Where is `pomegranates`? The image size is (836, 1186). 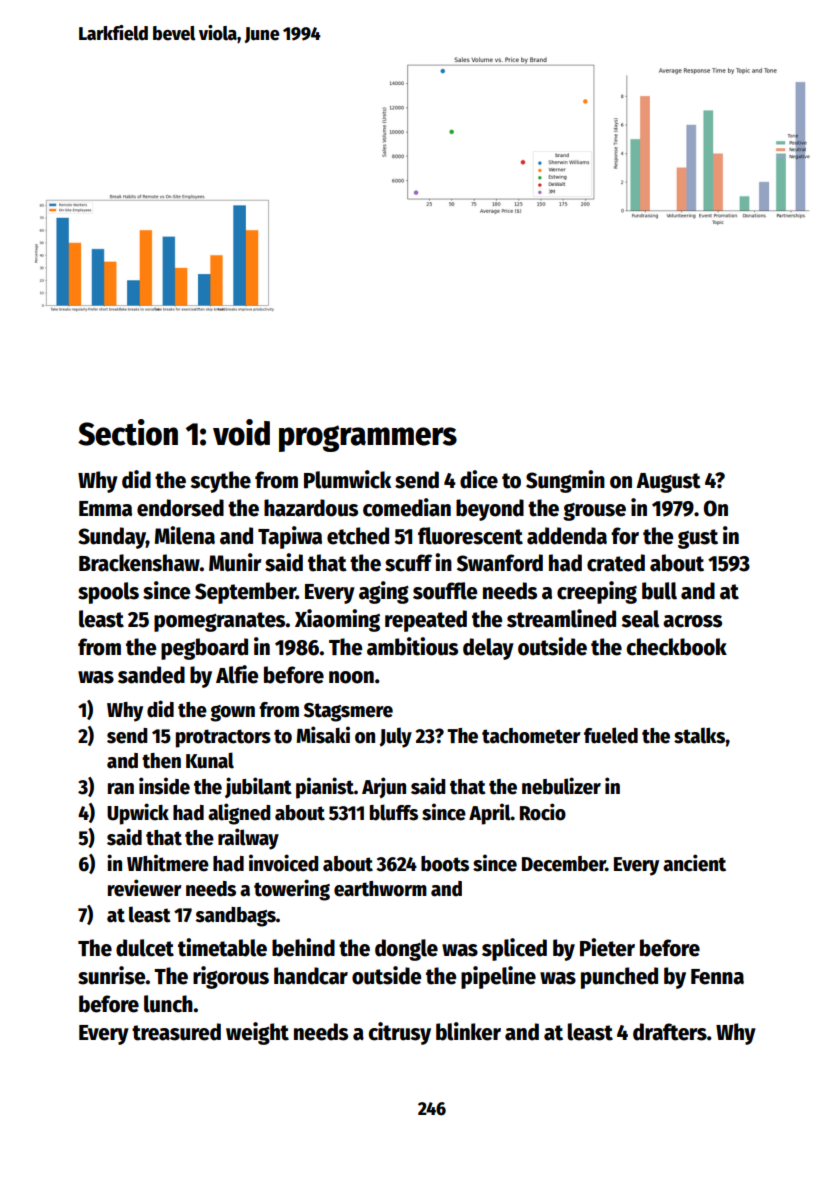 pomegranates is located at coordinates (220, 622).
